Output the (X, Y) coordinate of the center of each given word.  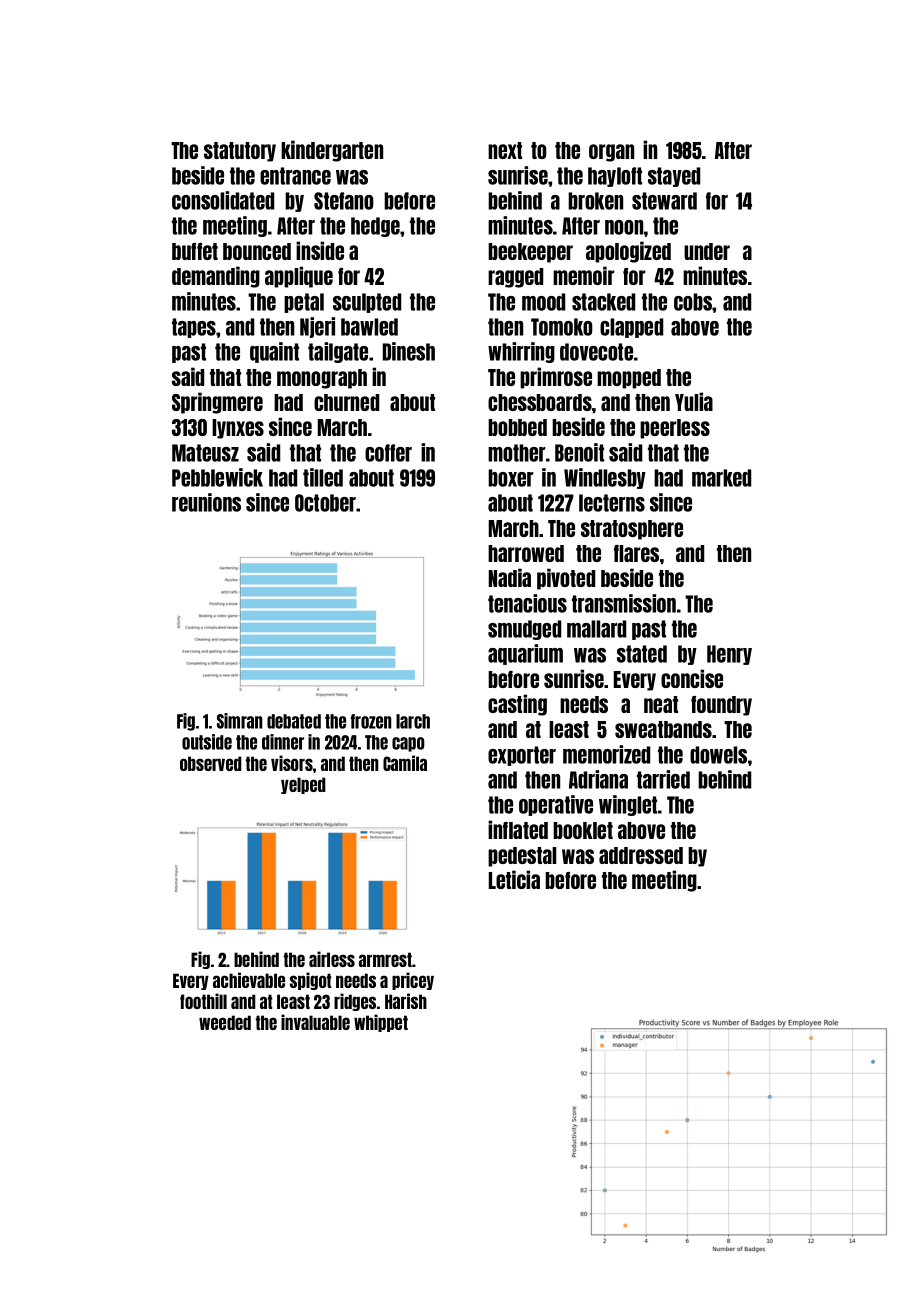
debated (294, 721)
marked (721, 478)
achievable (249, 980)
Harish (406, 1001)
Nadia (510, 577)
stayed (674, 177)
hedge (375, 227)
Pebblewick (217, 477)
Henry (729, 655)
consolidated (223, 200)
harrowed (526, 553)
